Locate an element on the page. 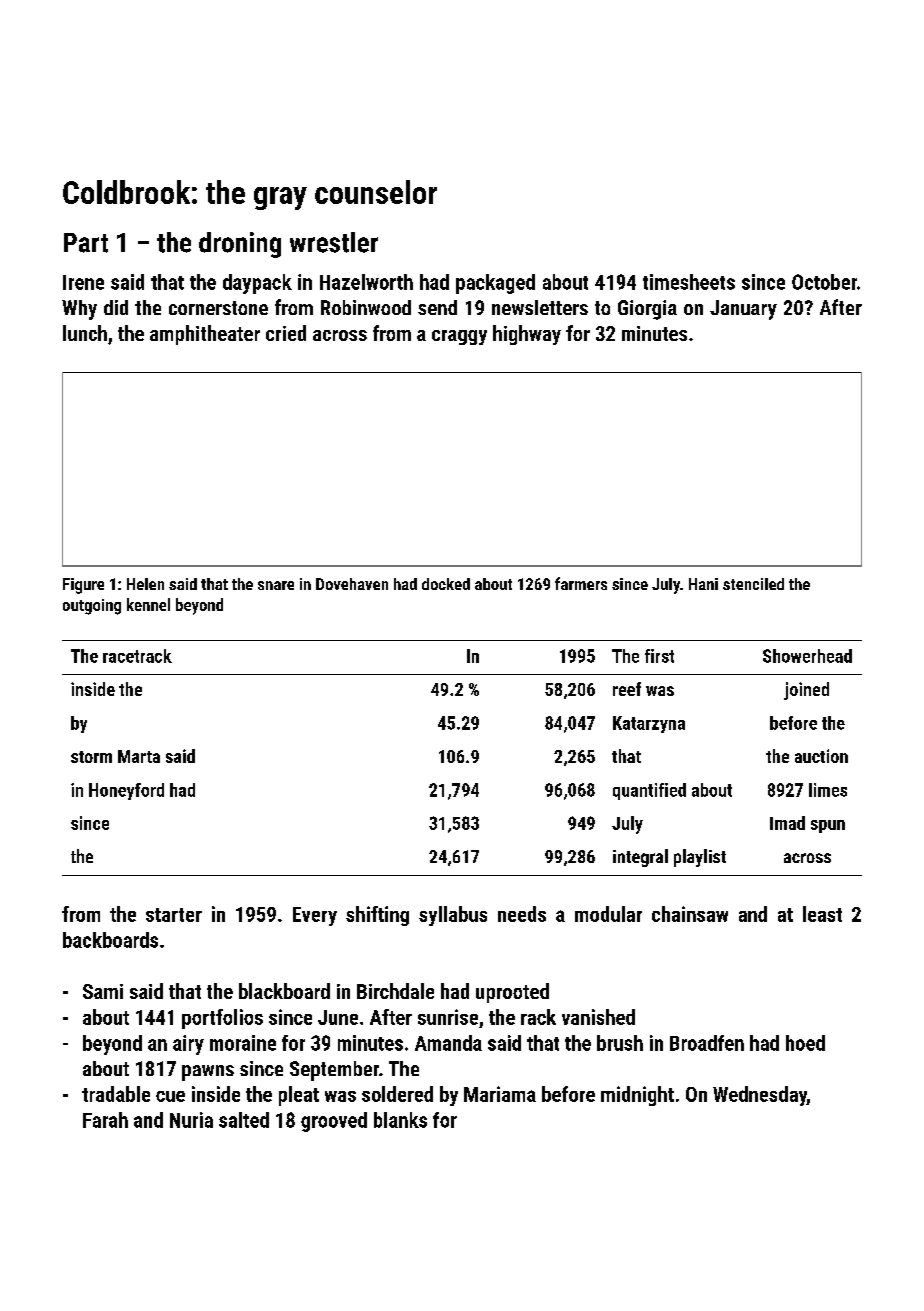 This page has height=1311, width=924. stenciled is located at coordinates (753, 584).
